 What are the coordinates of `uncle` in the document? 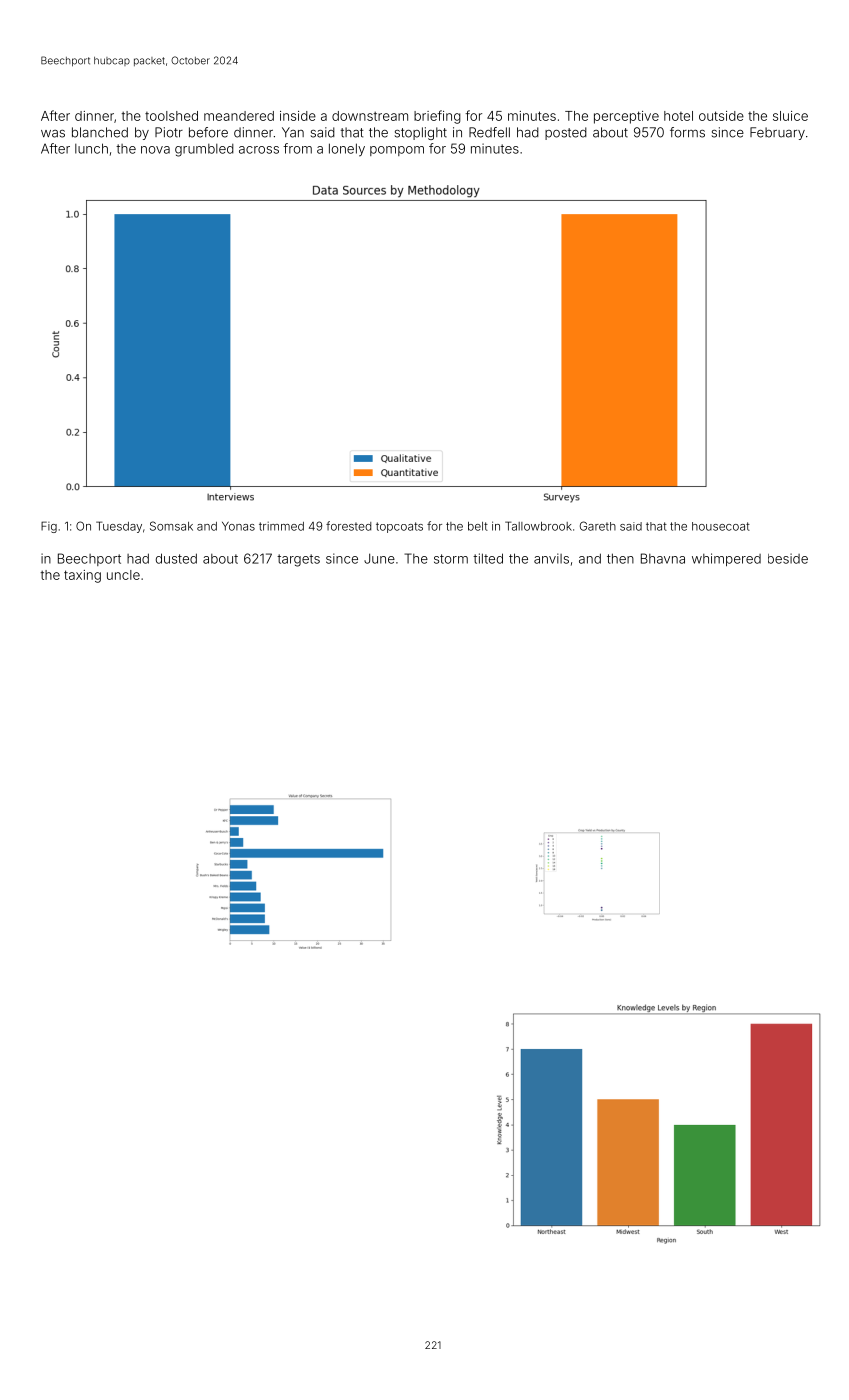 It's located at (123, 575).
